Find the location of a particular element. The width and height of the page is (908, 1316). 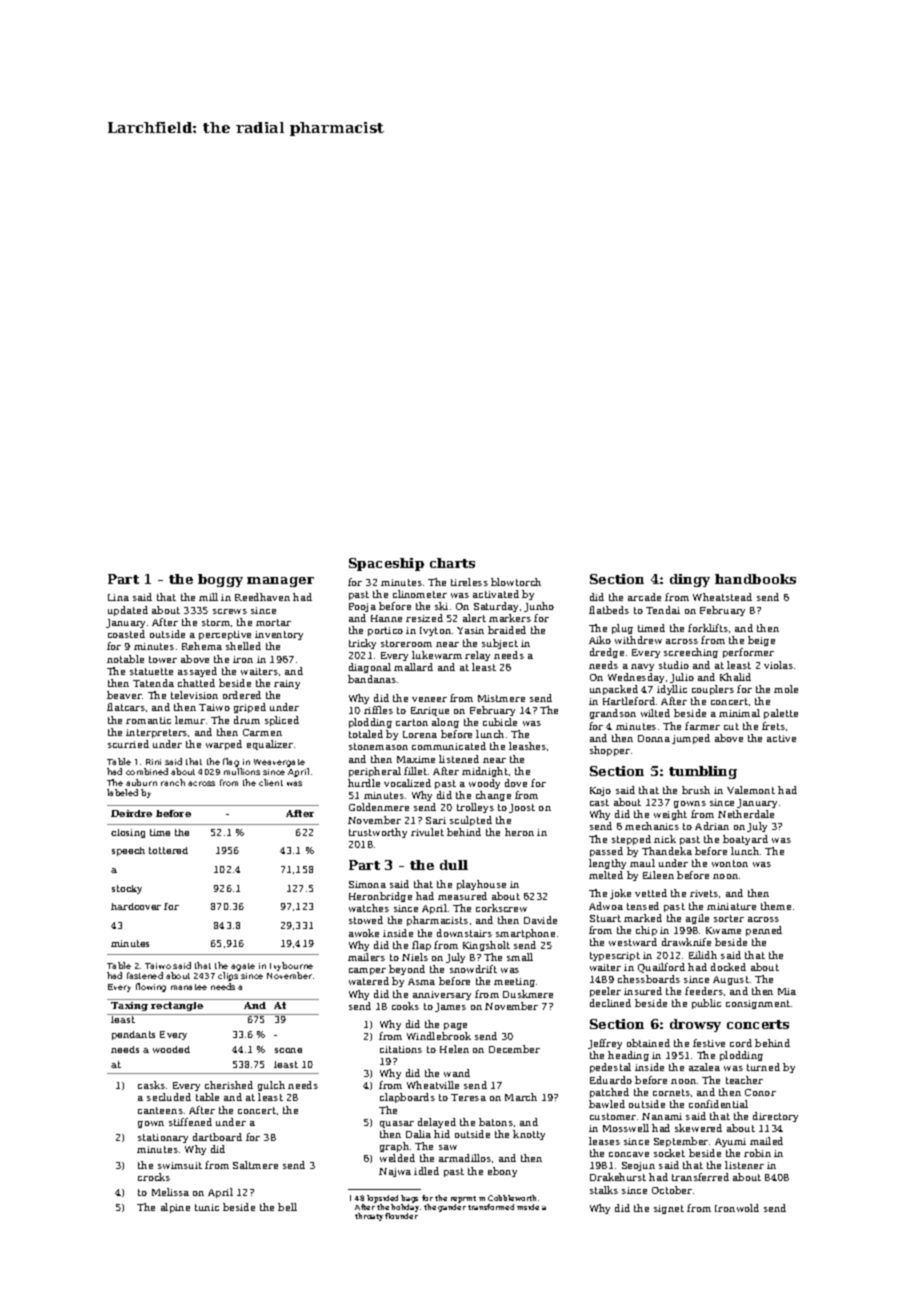

stiffened is located at coordinates (190, 1122).
